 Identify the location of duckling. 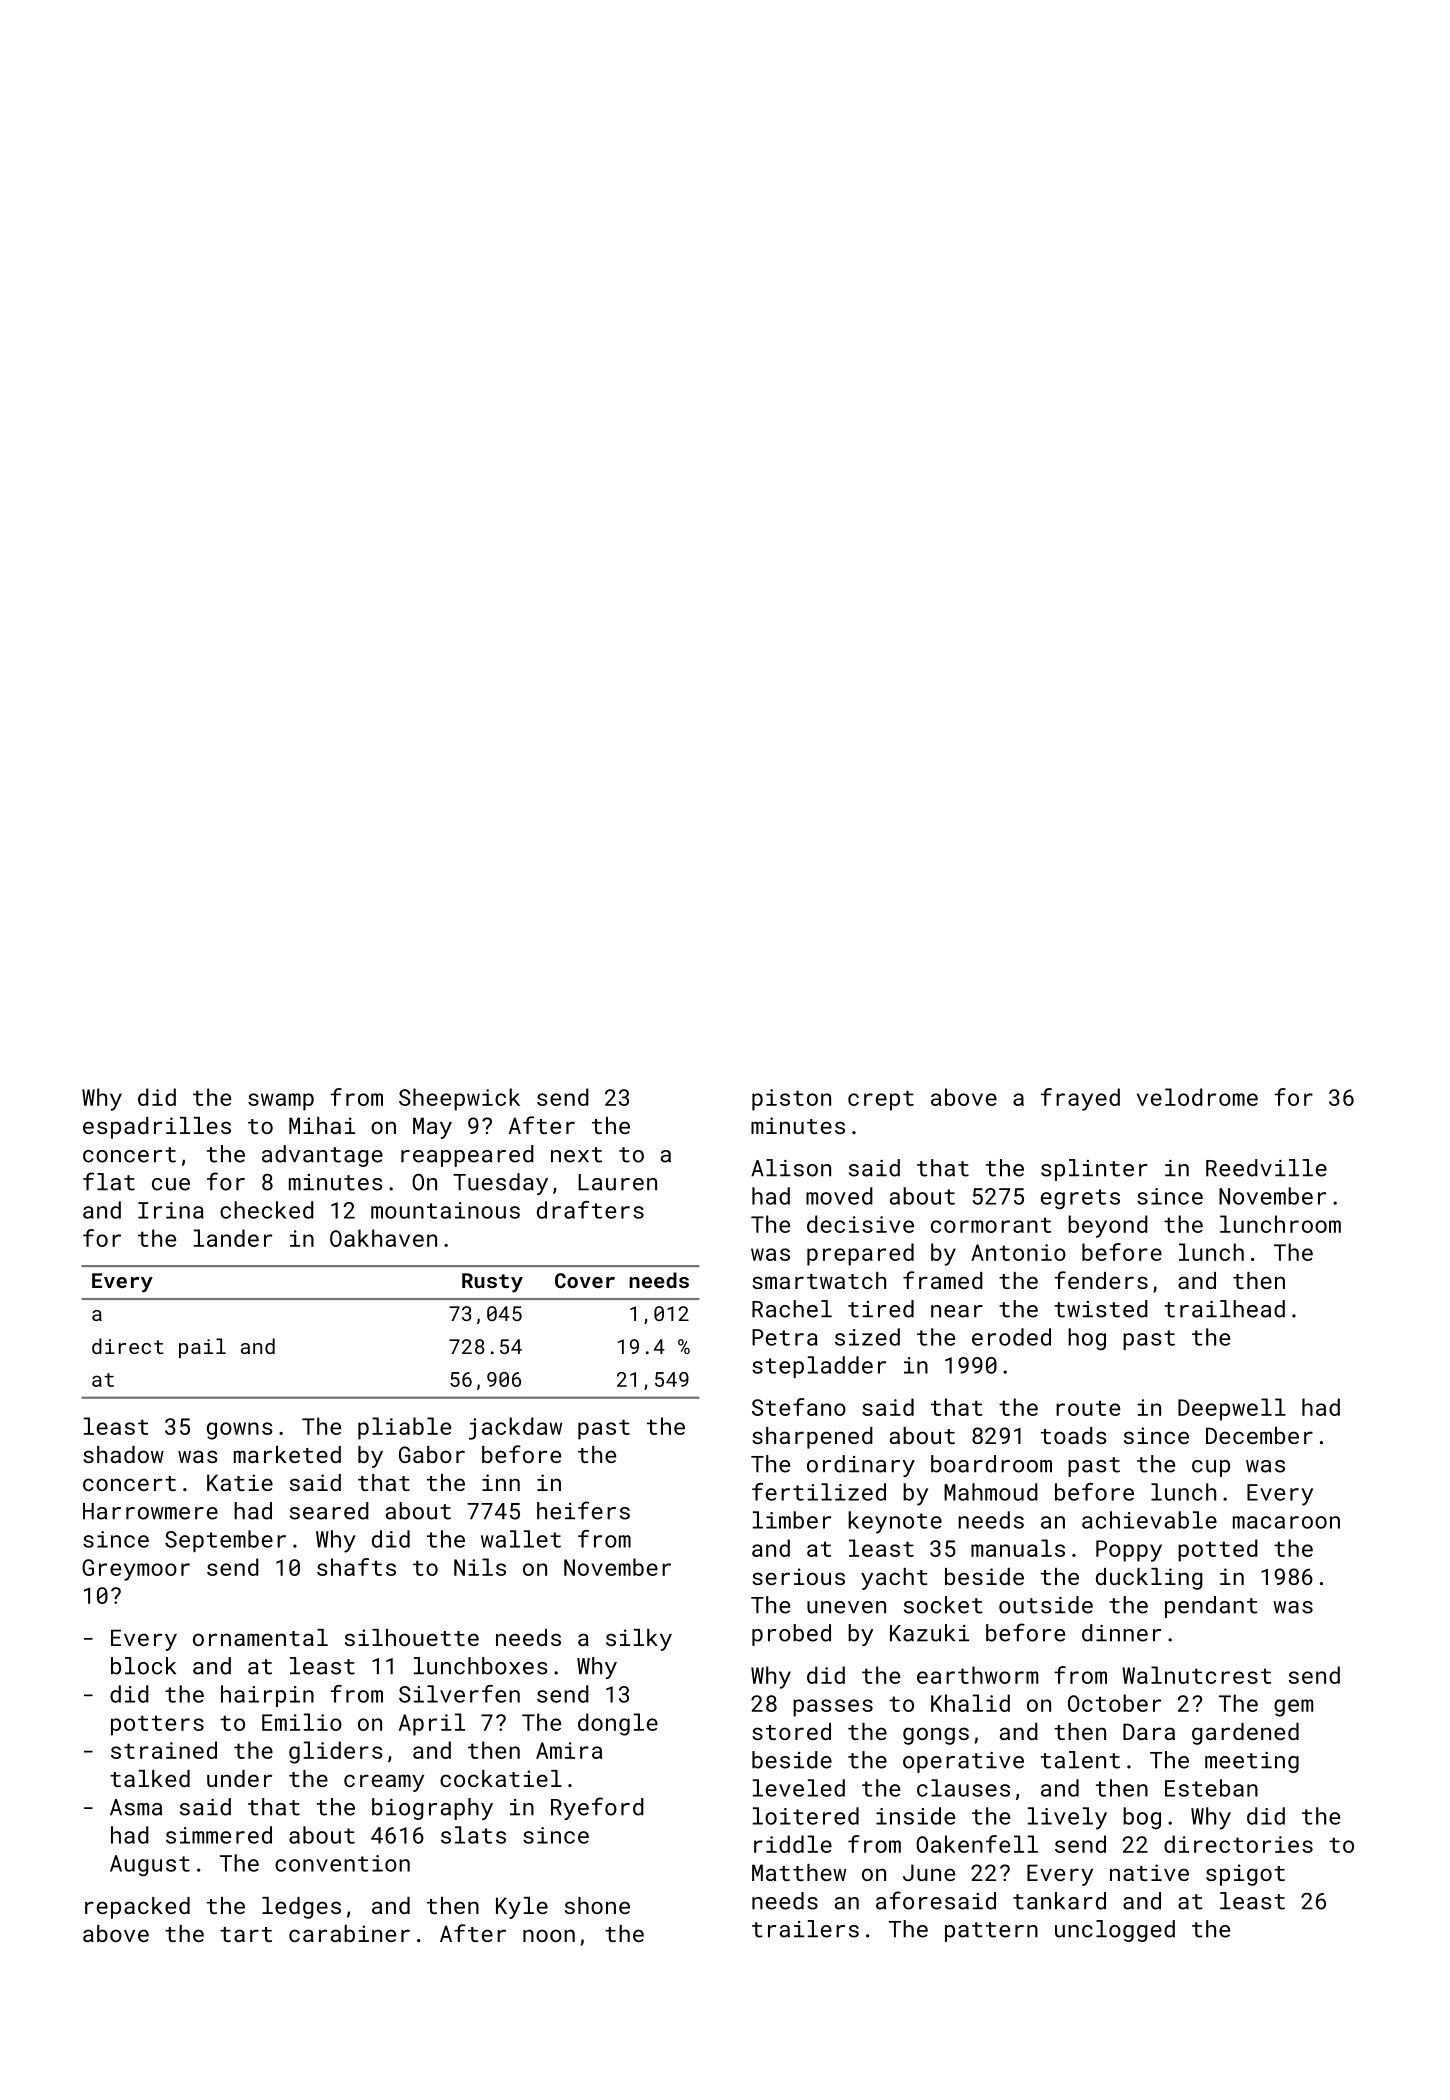
(1149, 1579).
